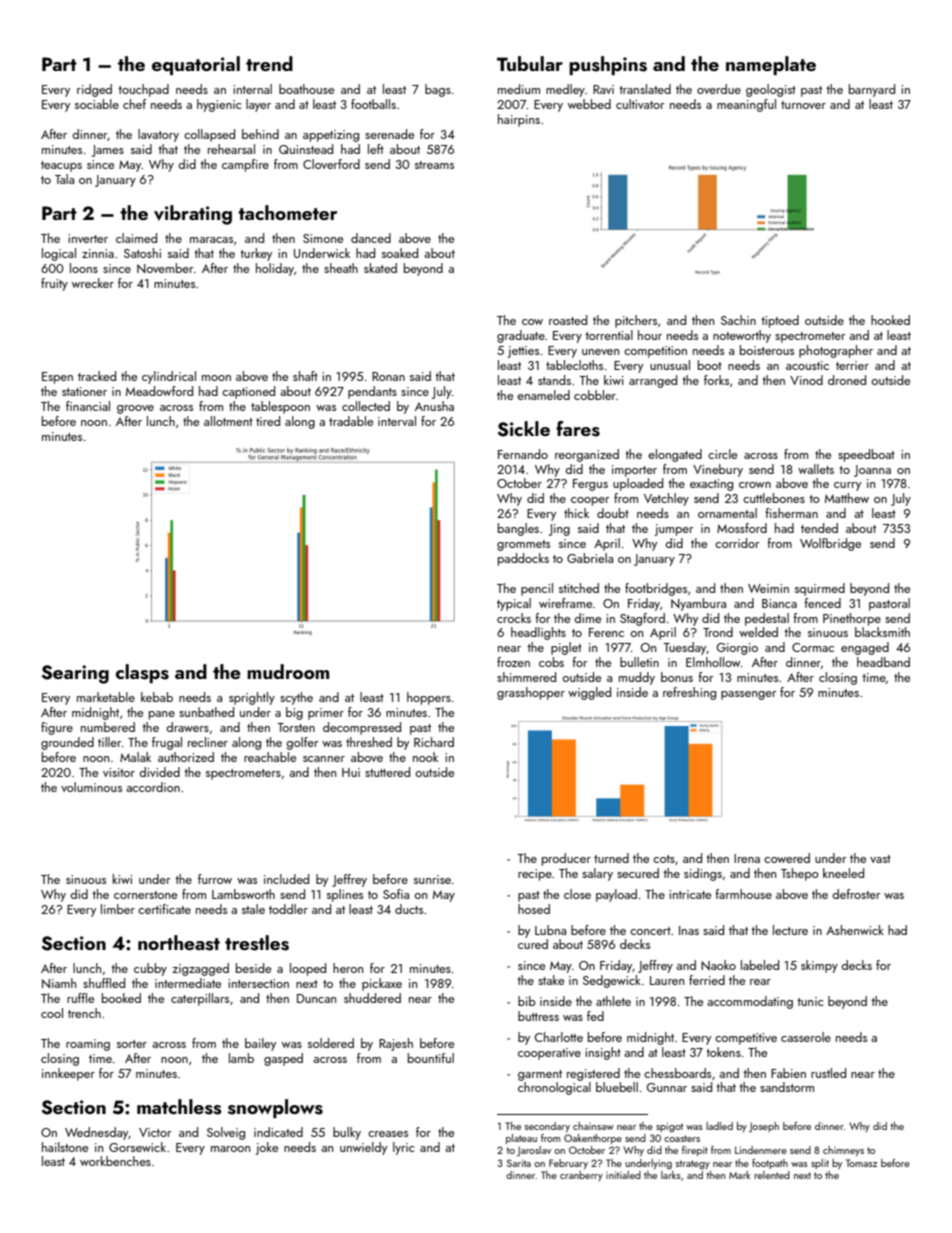 Image resolution: width=952 pixels, height=1233 pixels. Describe the element at coordinates (326, 714) in the screenshot. I see `primer` at that location.
